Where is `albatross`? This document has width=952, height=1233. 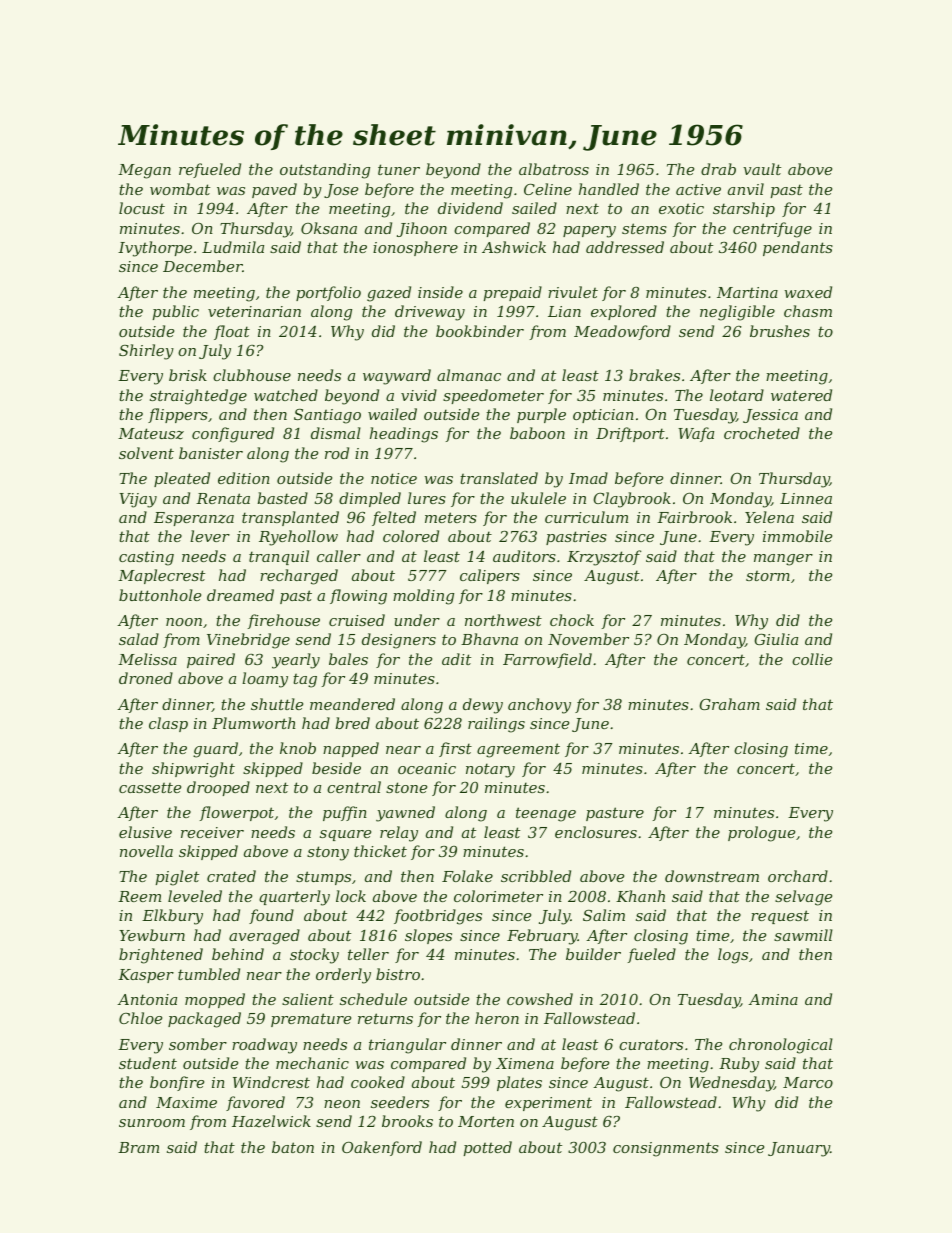 albatross is located at coordinates (554, 169).
